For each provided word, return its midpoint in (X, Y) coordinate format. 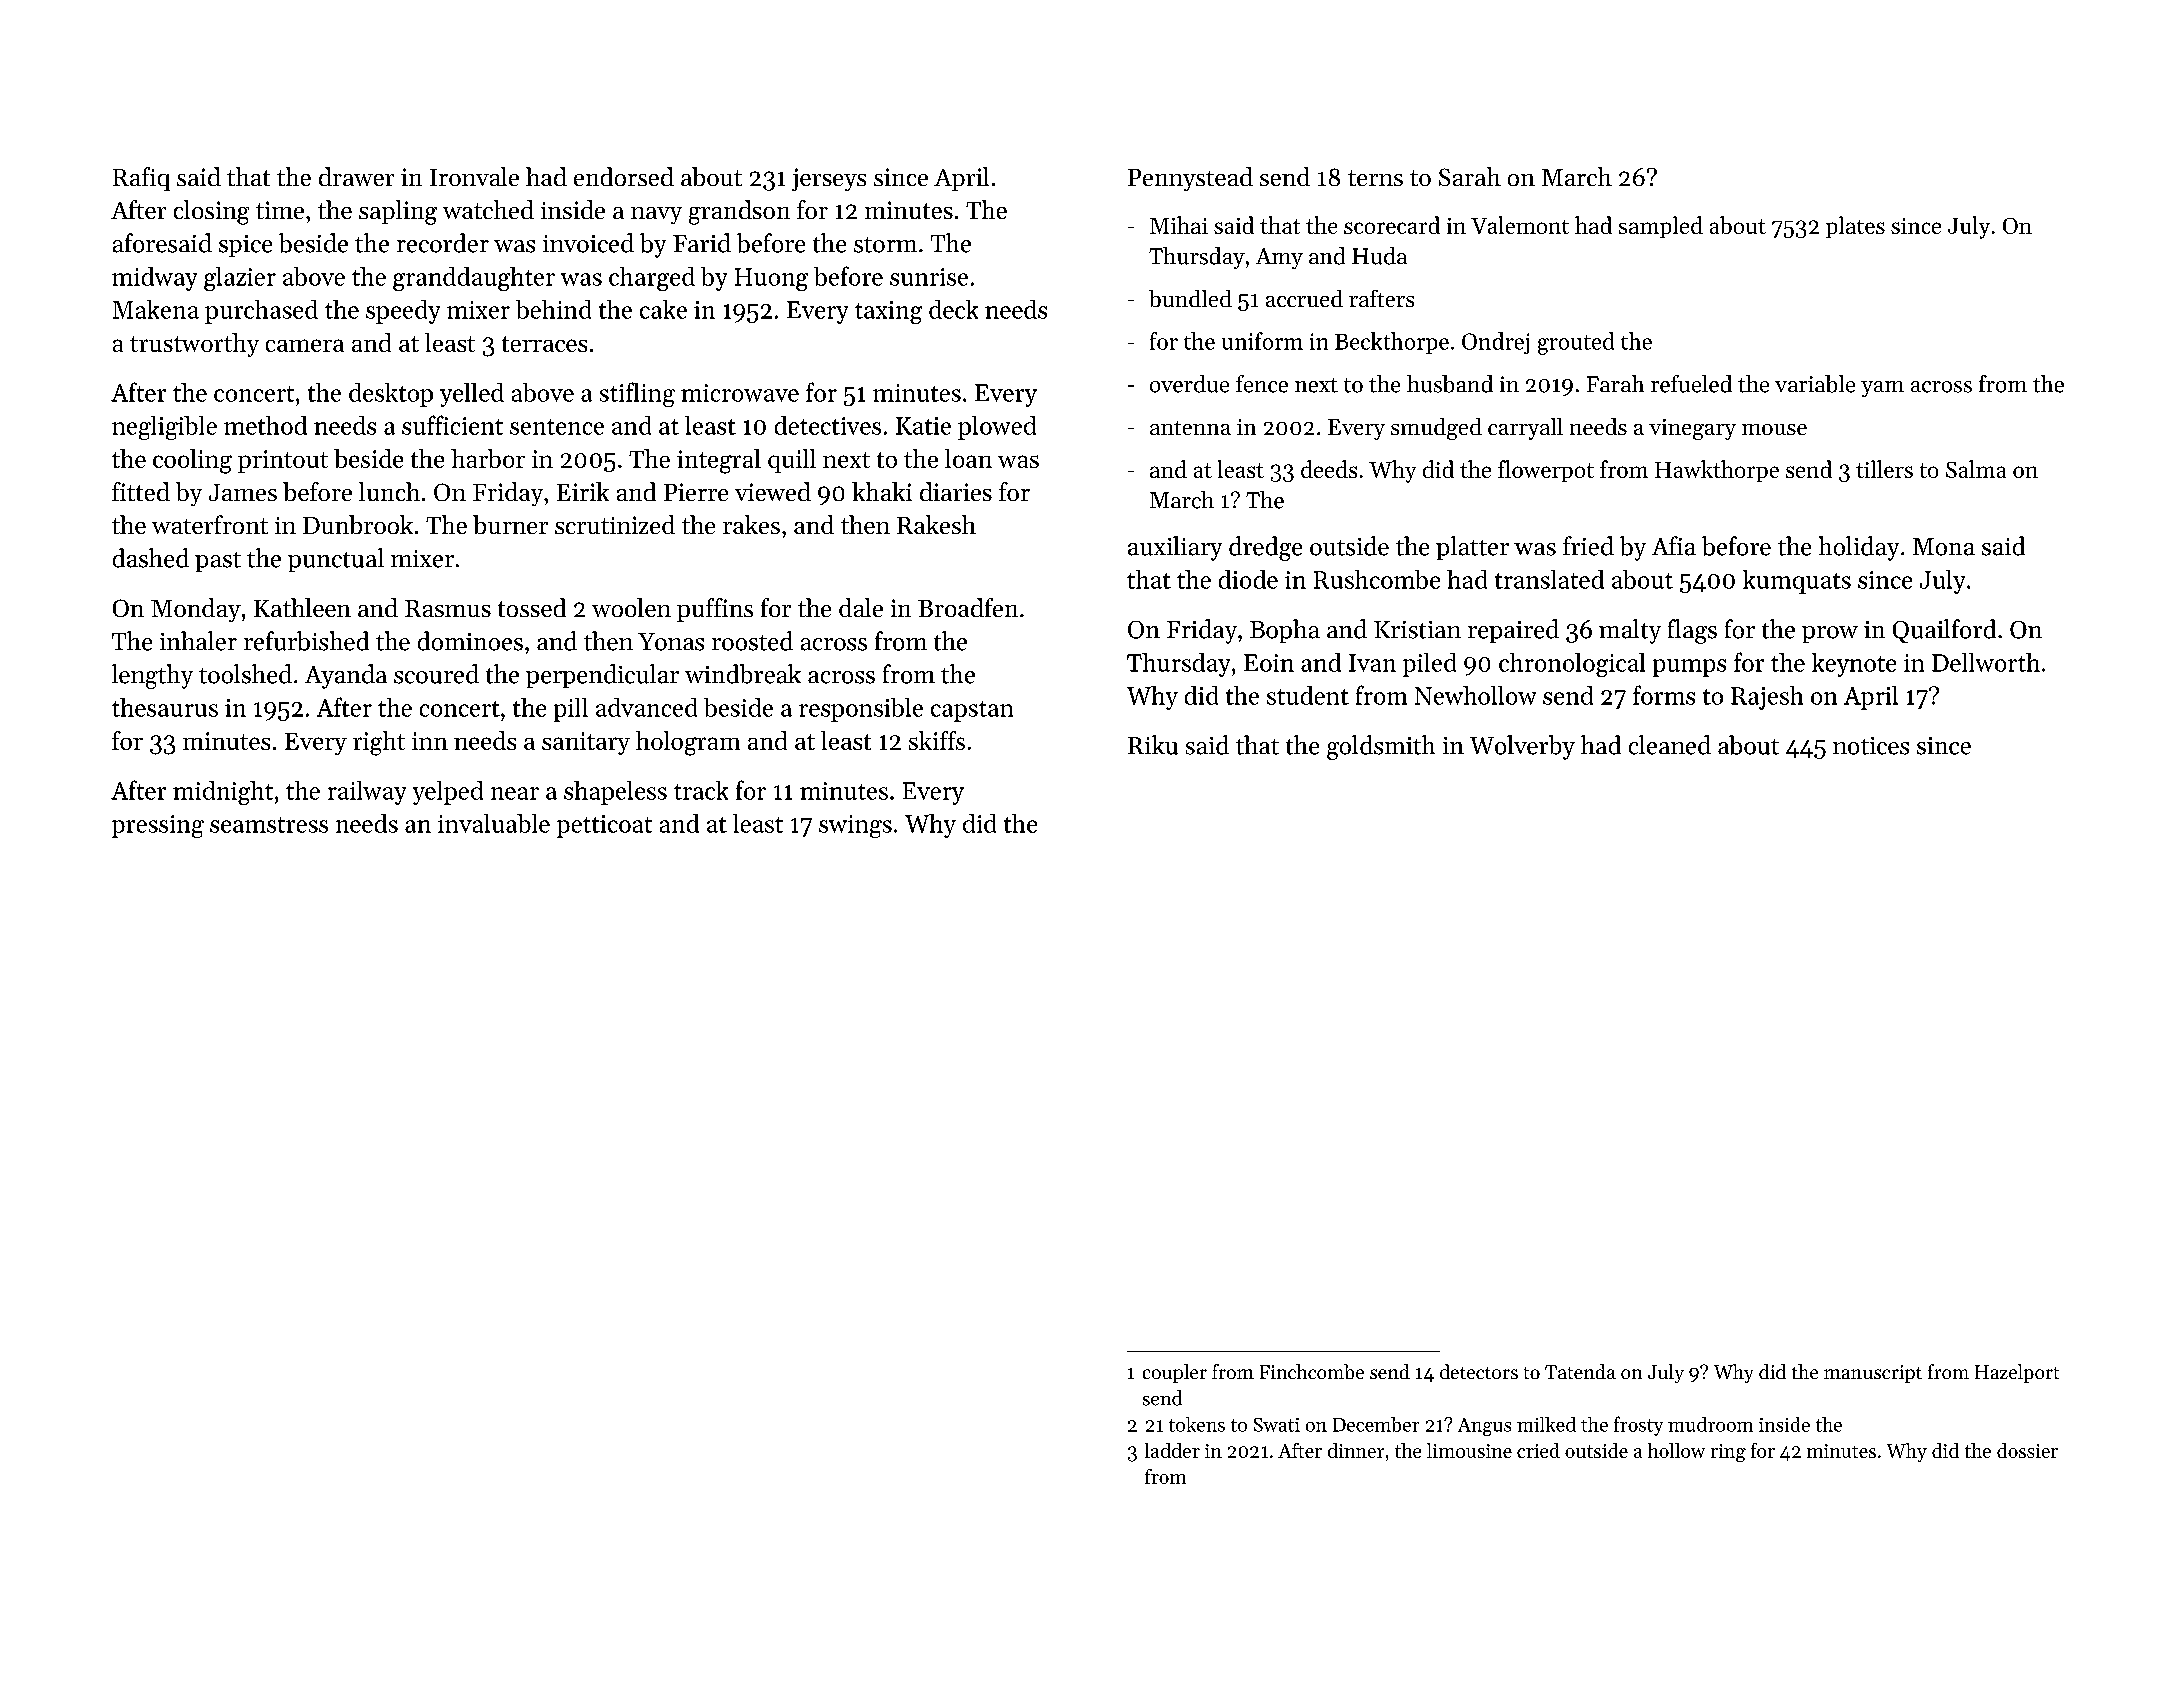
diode (1248, 579)
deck (953, 309)
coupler (1175, 1373)
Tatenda (1580, 1371)
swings (855, 826)
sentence (557, 427)
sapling (398, 212)
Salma (1976, 469)
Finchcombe (1312, 1371)
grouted (1576, 343)
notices (1871, 746)
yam (1882, 389)
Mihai (1179, 225)
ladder (1172, 1450)
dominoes (470, 641)
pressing (158, 826)
